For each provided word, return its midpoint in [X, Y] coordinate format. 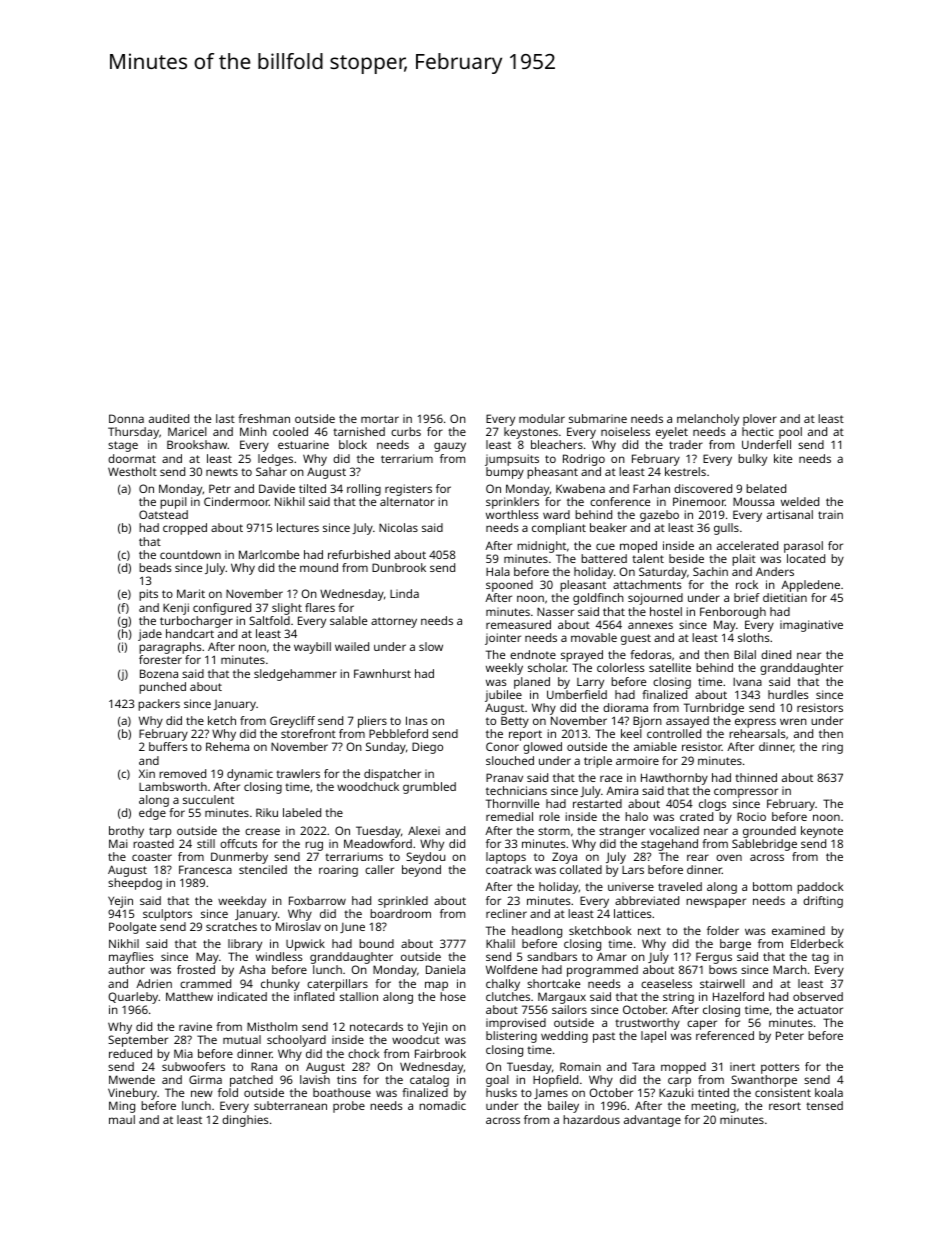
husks [501, 1092]
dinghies [245, 1121]
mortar [380, 419]
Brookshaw [197, 444]
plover [760, 420]
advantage [652, 1121]
